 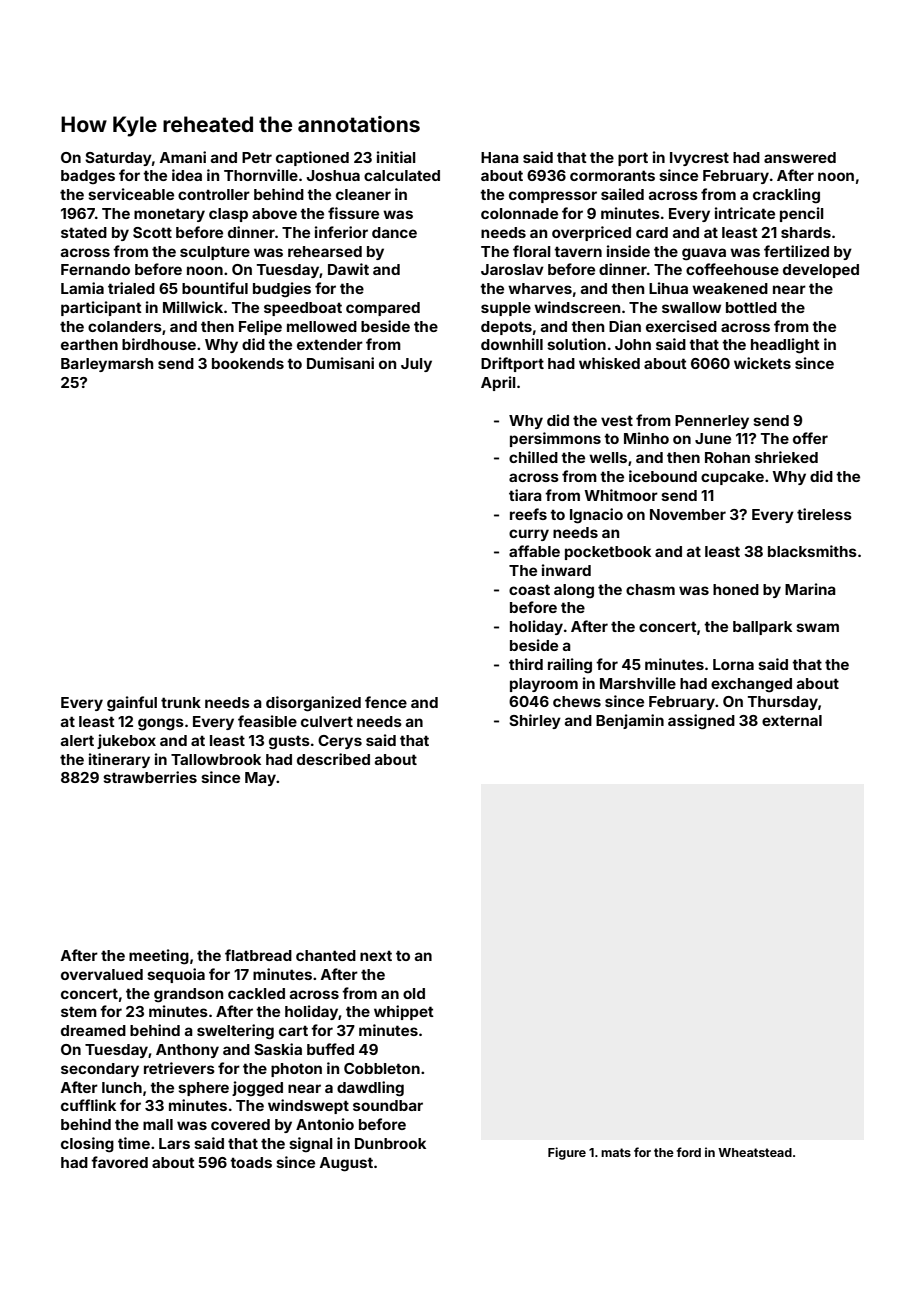 What do you see at coordinates (251, 1162) in the image?
I see `toads` at bounding box center [251, 1162].
